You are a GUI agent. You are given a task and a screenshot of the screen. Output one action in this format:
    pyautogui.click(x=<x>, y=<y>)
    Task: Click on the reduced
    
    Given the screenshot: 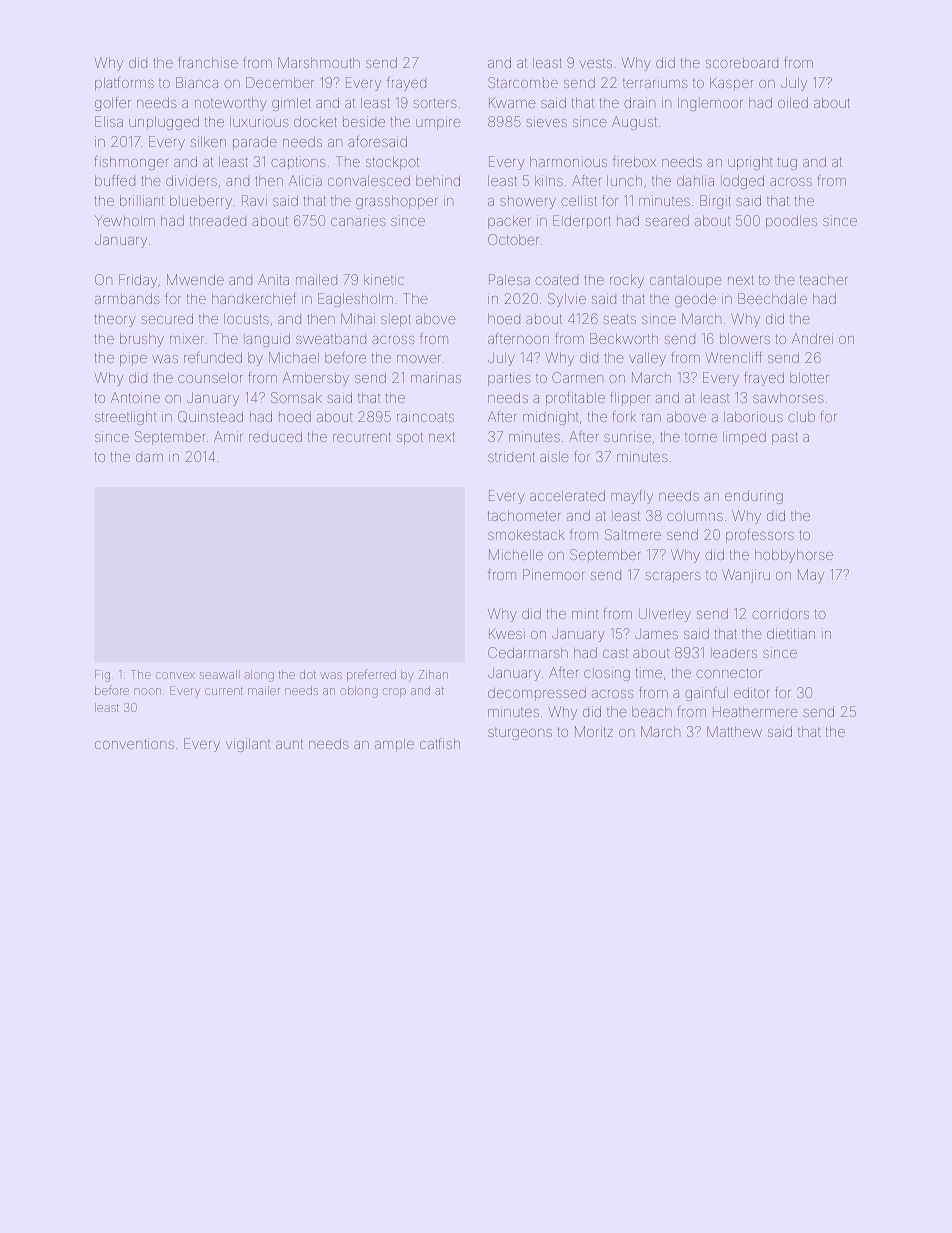 What is the action you would take?
    pyautogui.click(x=275, y=436)
